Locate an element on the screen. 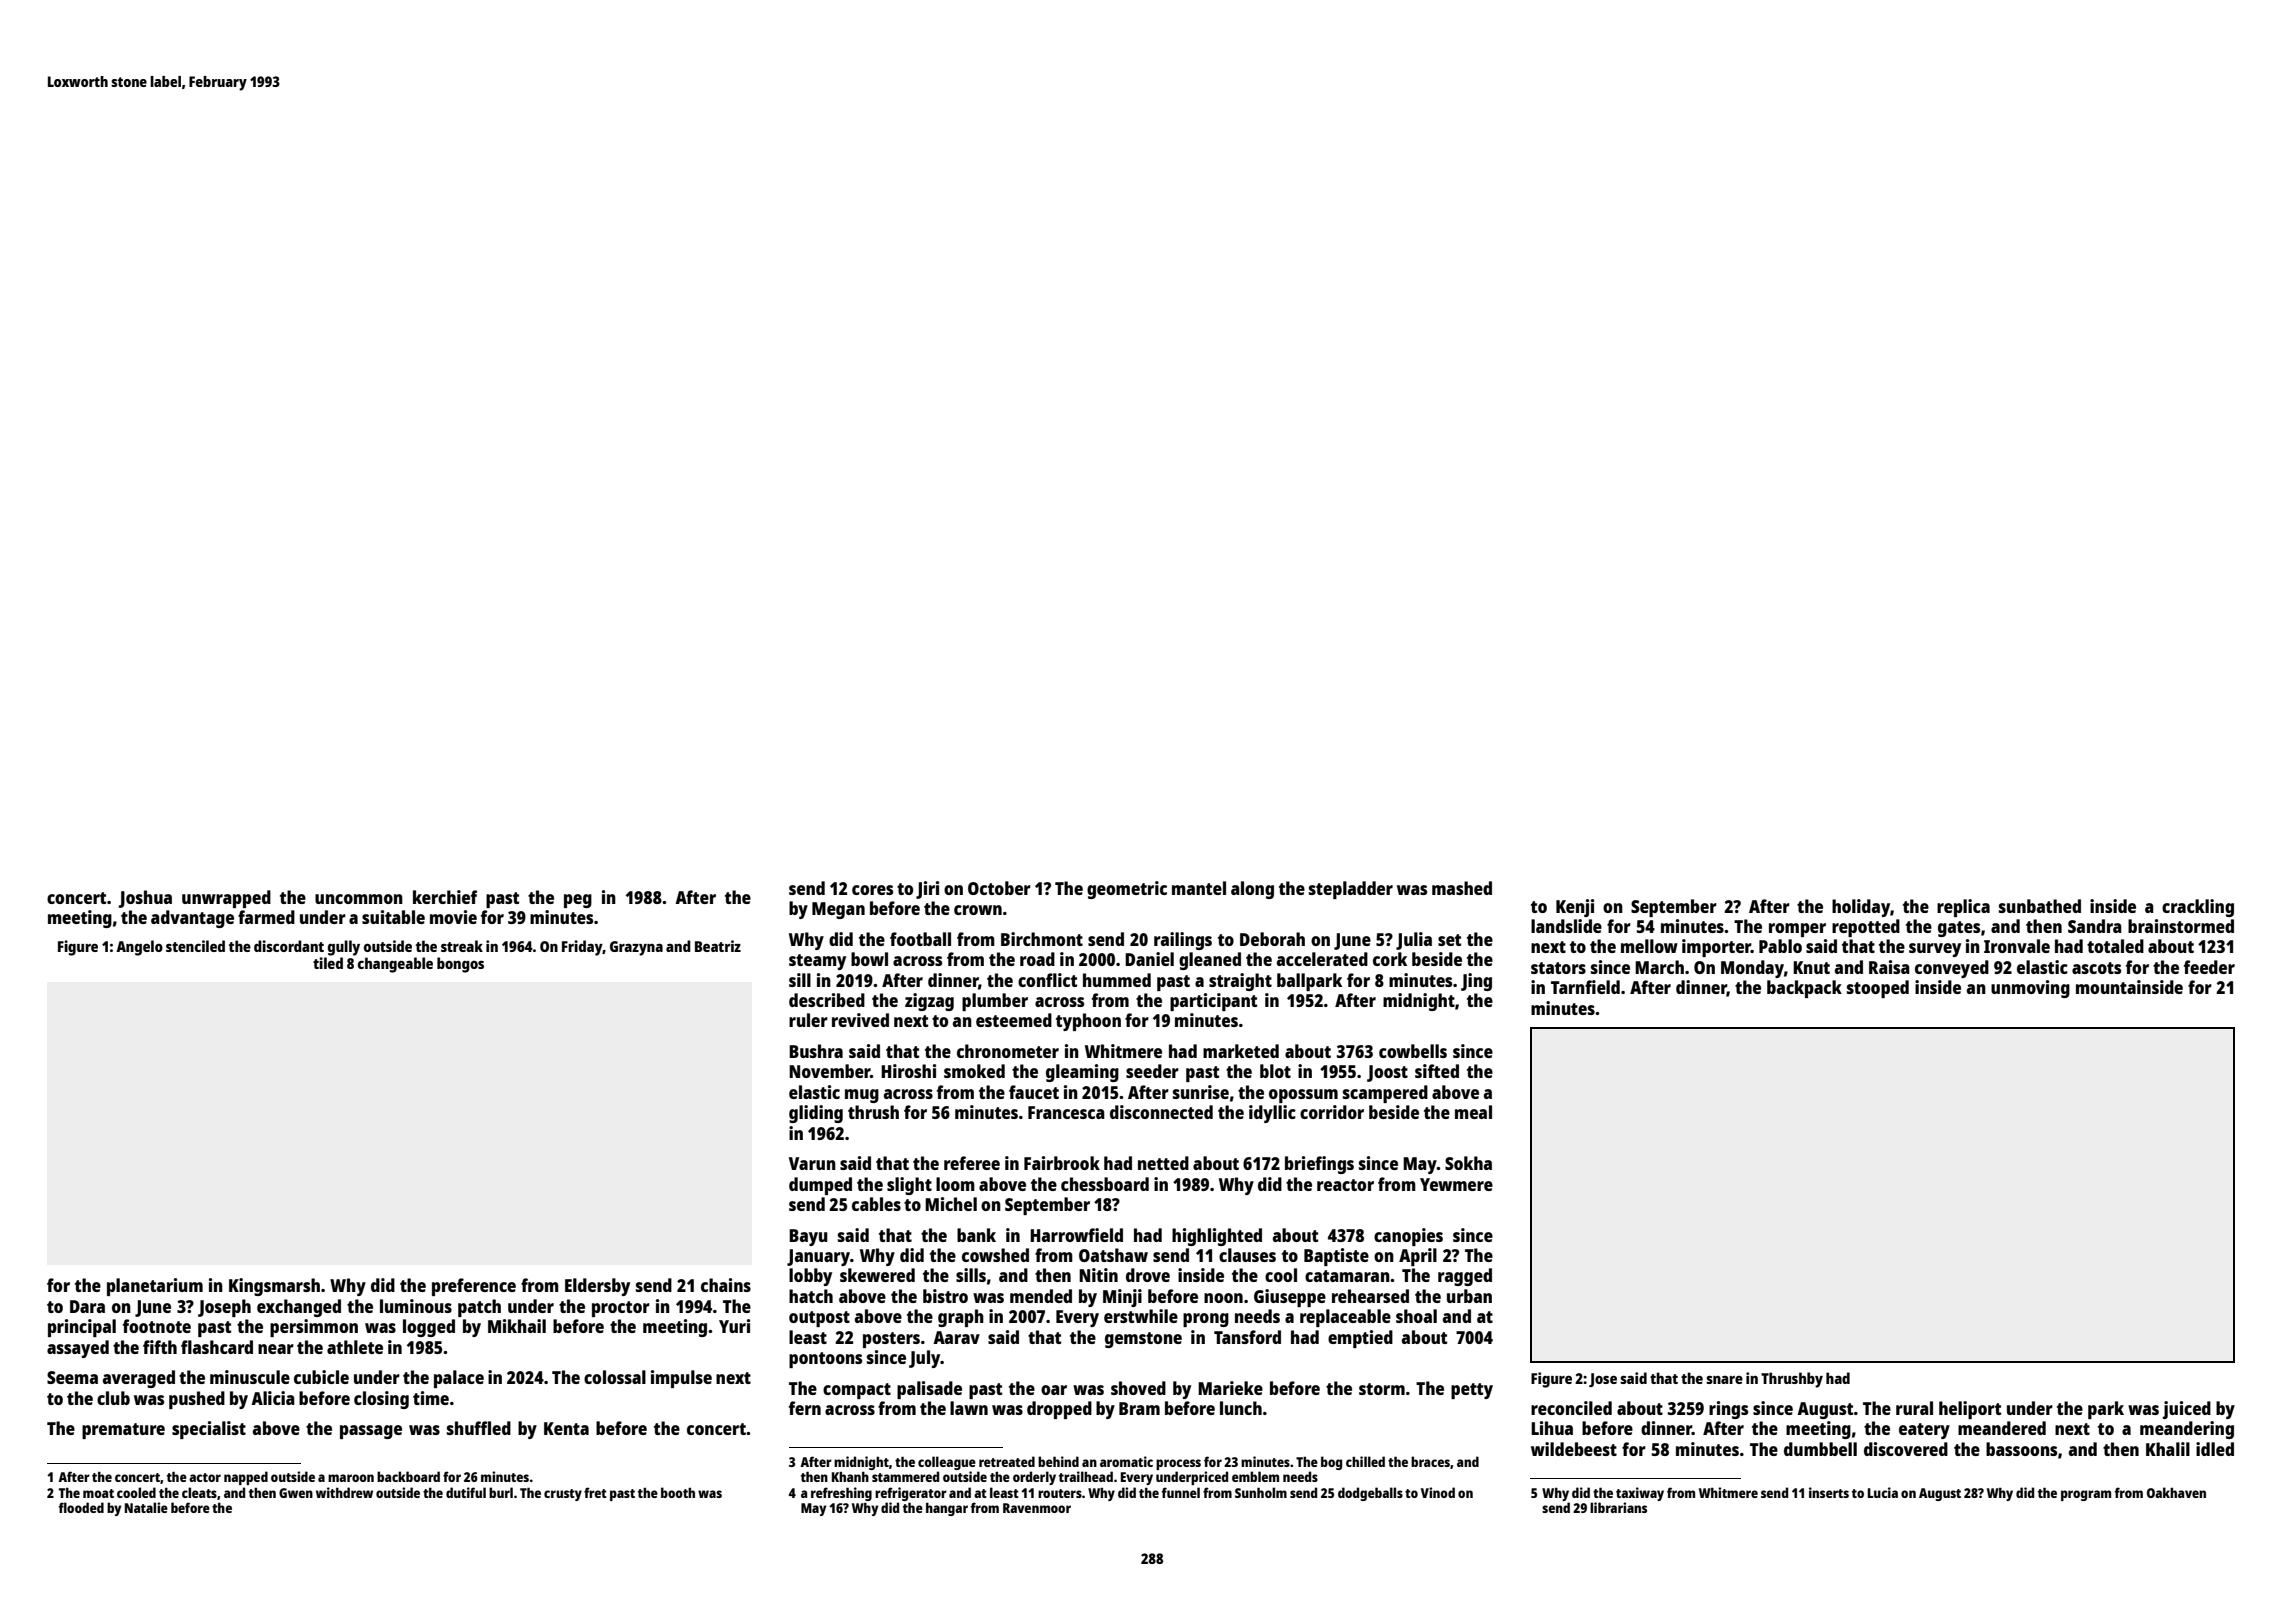 This screenshot has width=2282, height=1614. holiday is located at coordinates (1861, 908).
